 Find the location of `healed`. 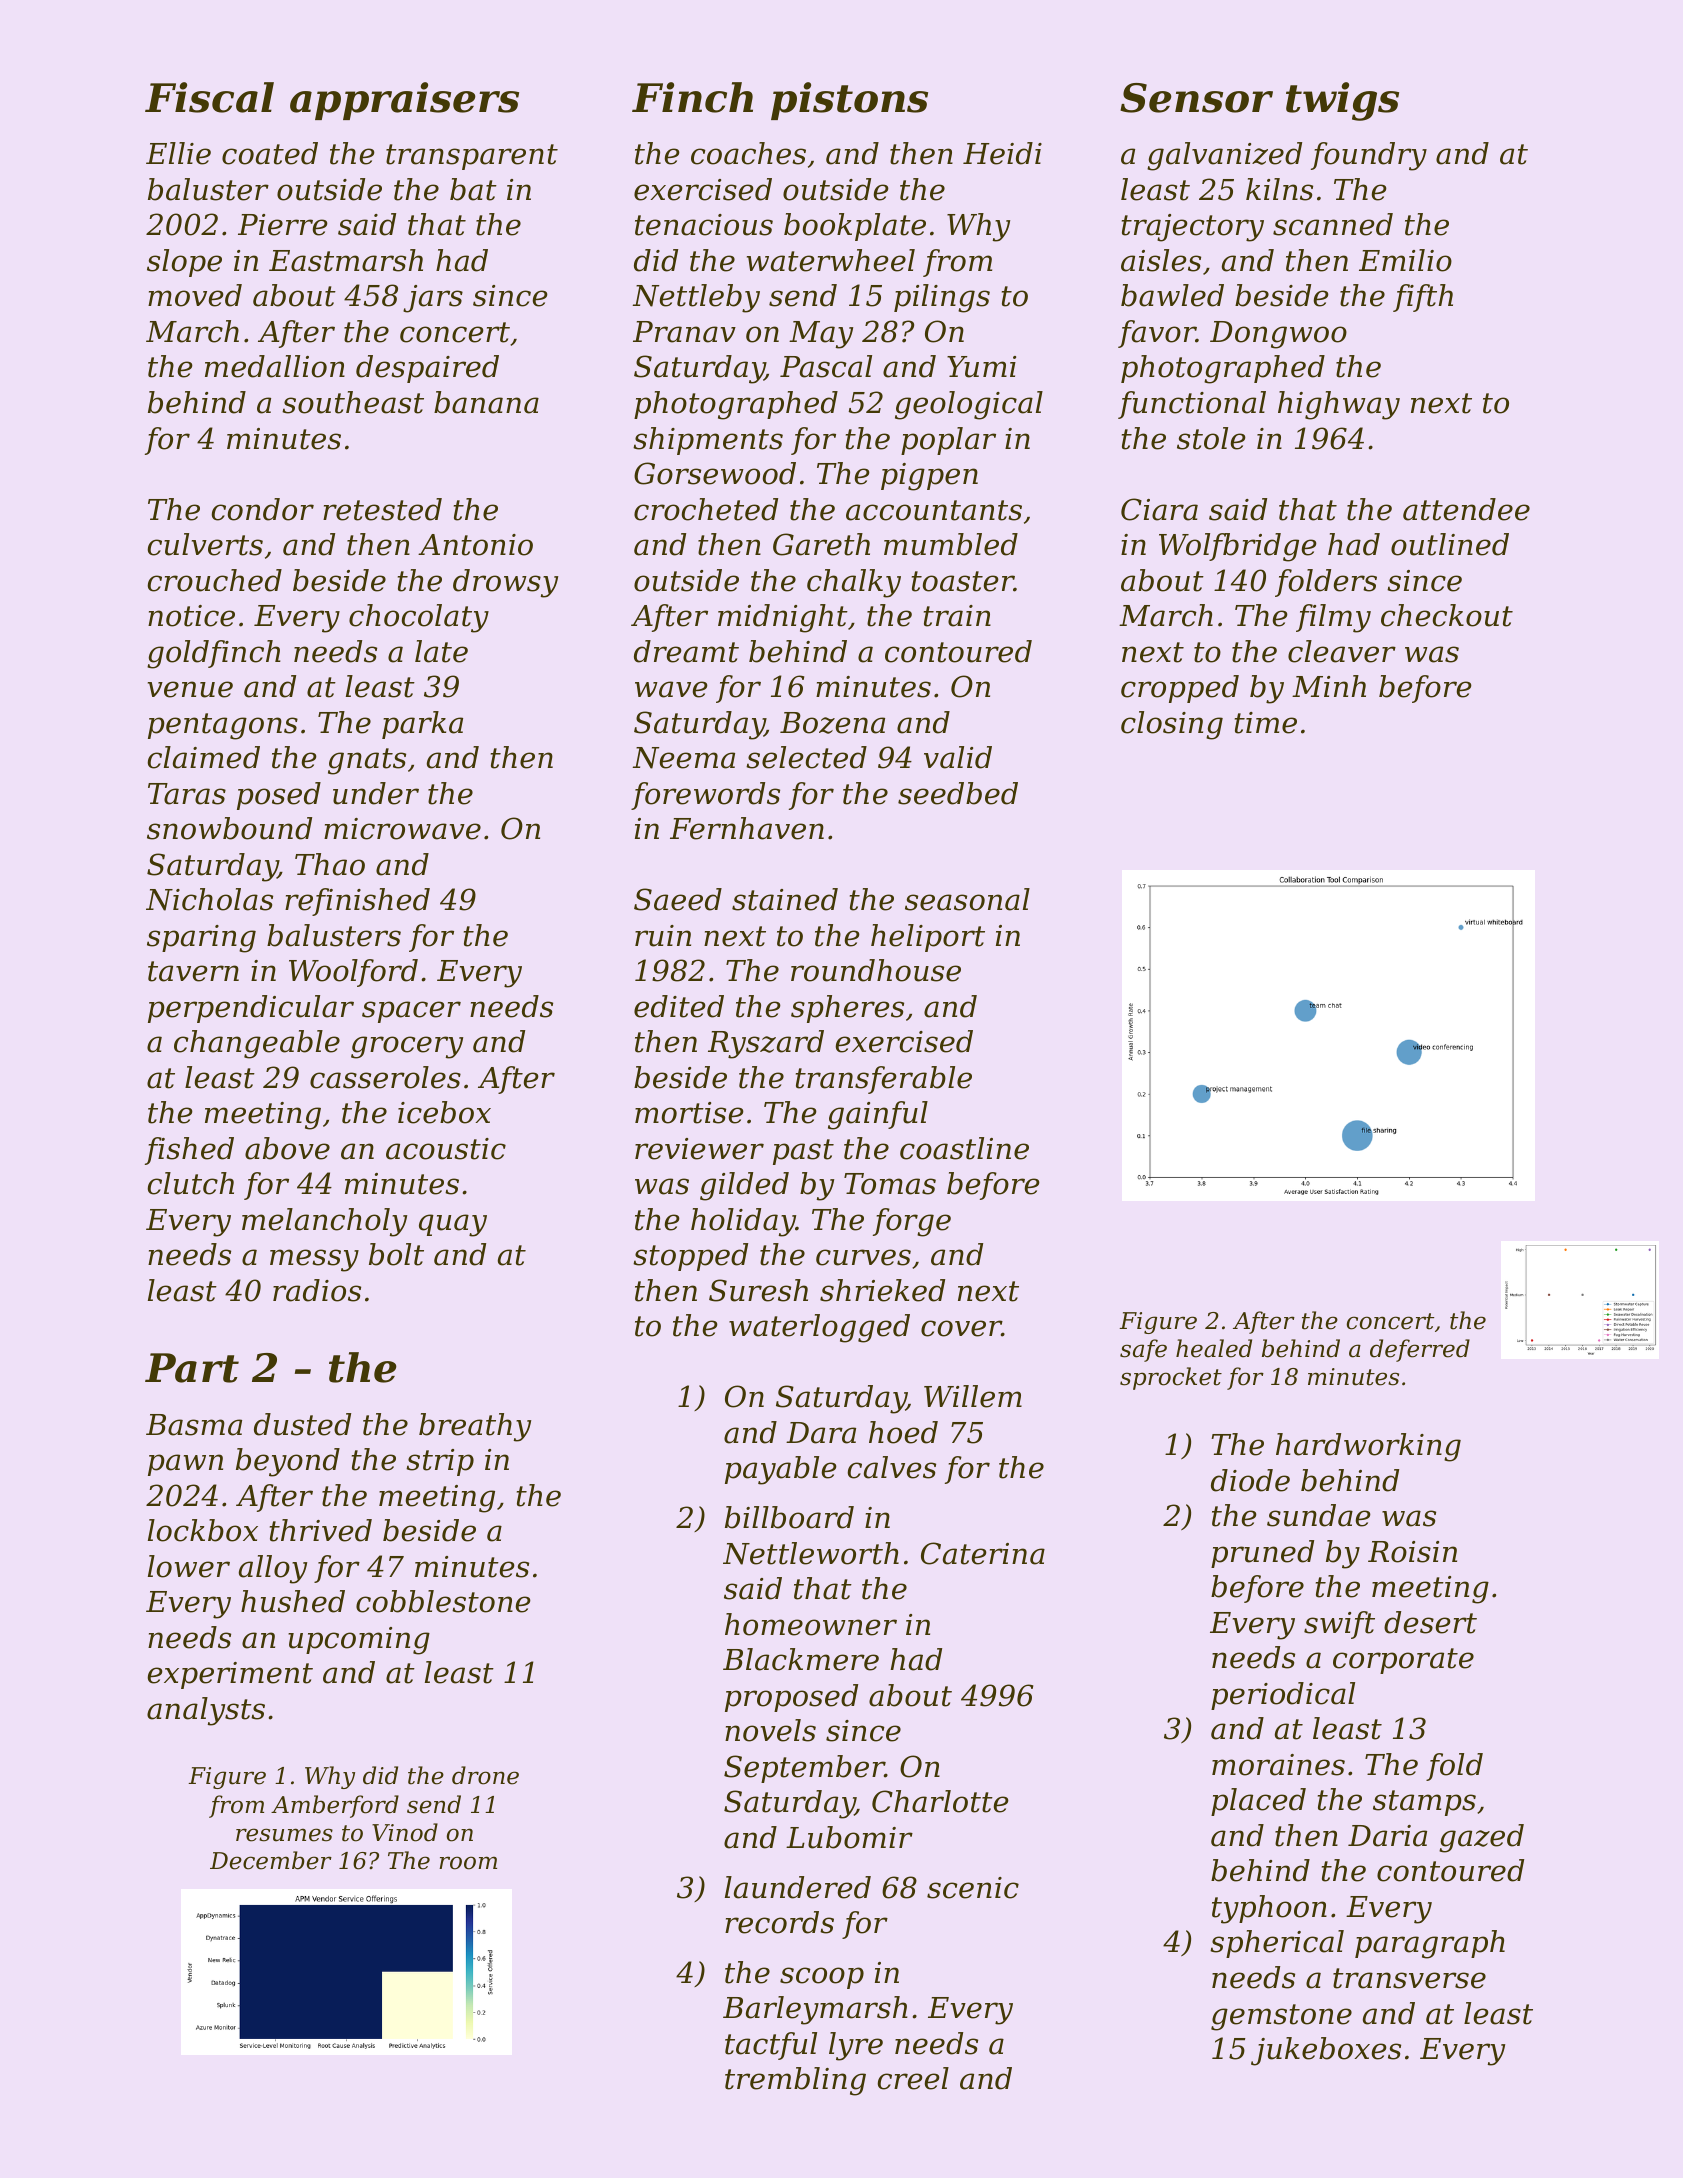

healed is located at coordinates (1214, 1348).
